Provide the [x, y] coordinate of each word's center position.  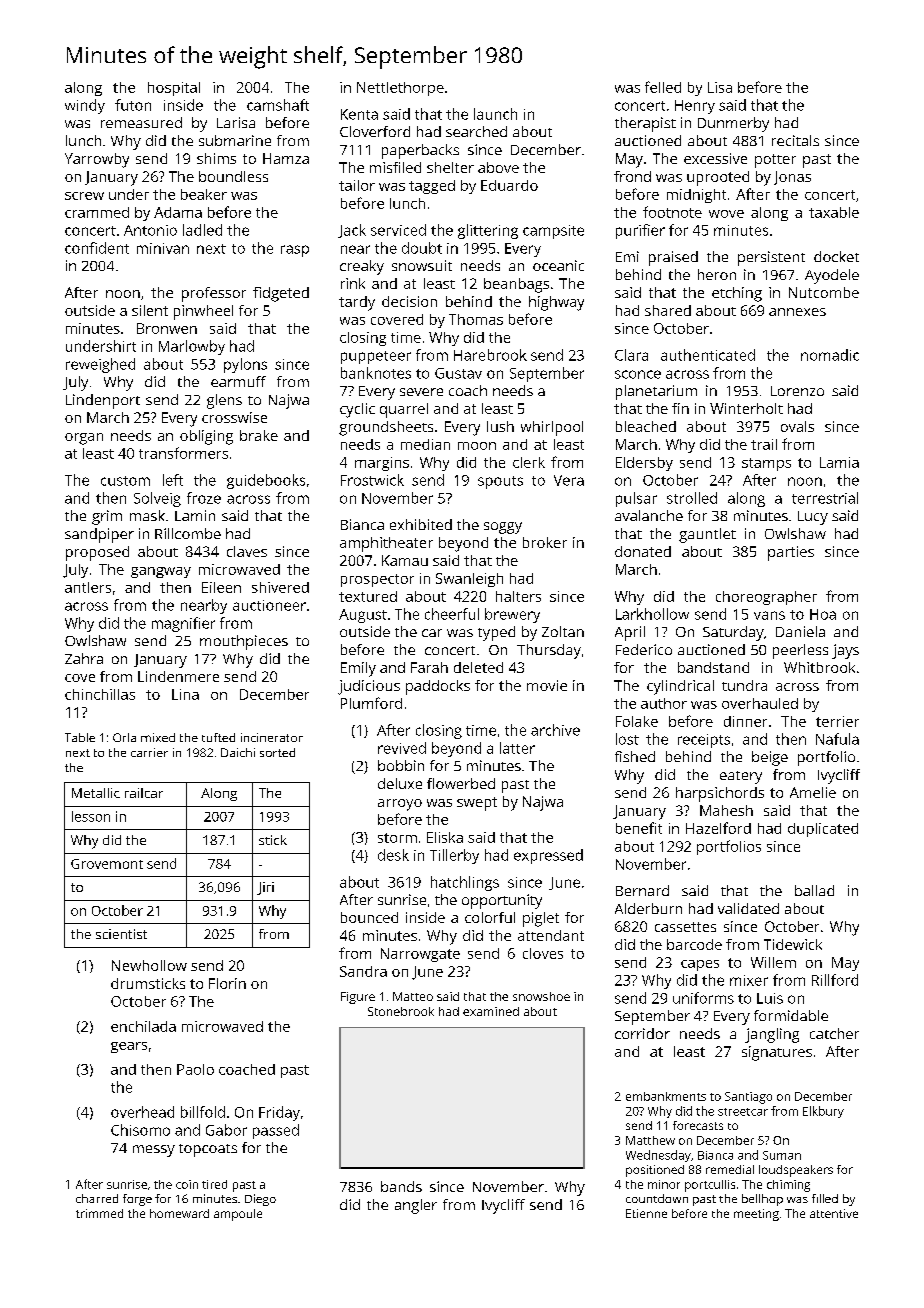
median [425, 444]
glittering [488, 231]
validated [748, 908]
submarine [235, 140]
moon [477, 446]
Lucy [813, 518]
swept [477, 804]
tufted [218, 737]
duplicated [823, 830]
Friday [279, 1113]
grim [107, 517]
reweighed [100, 365]
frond [632, 176]
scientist [121, 934]
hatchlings [465, 883]
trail [764, 444]
